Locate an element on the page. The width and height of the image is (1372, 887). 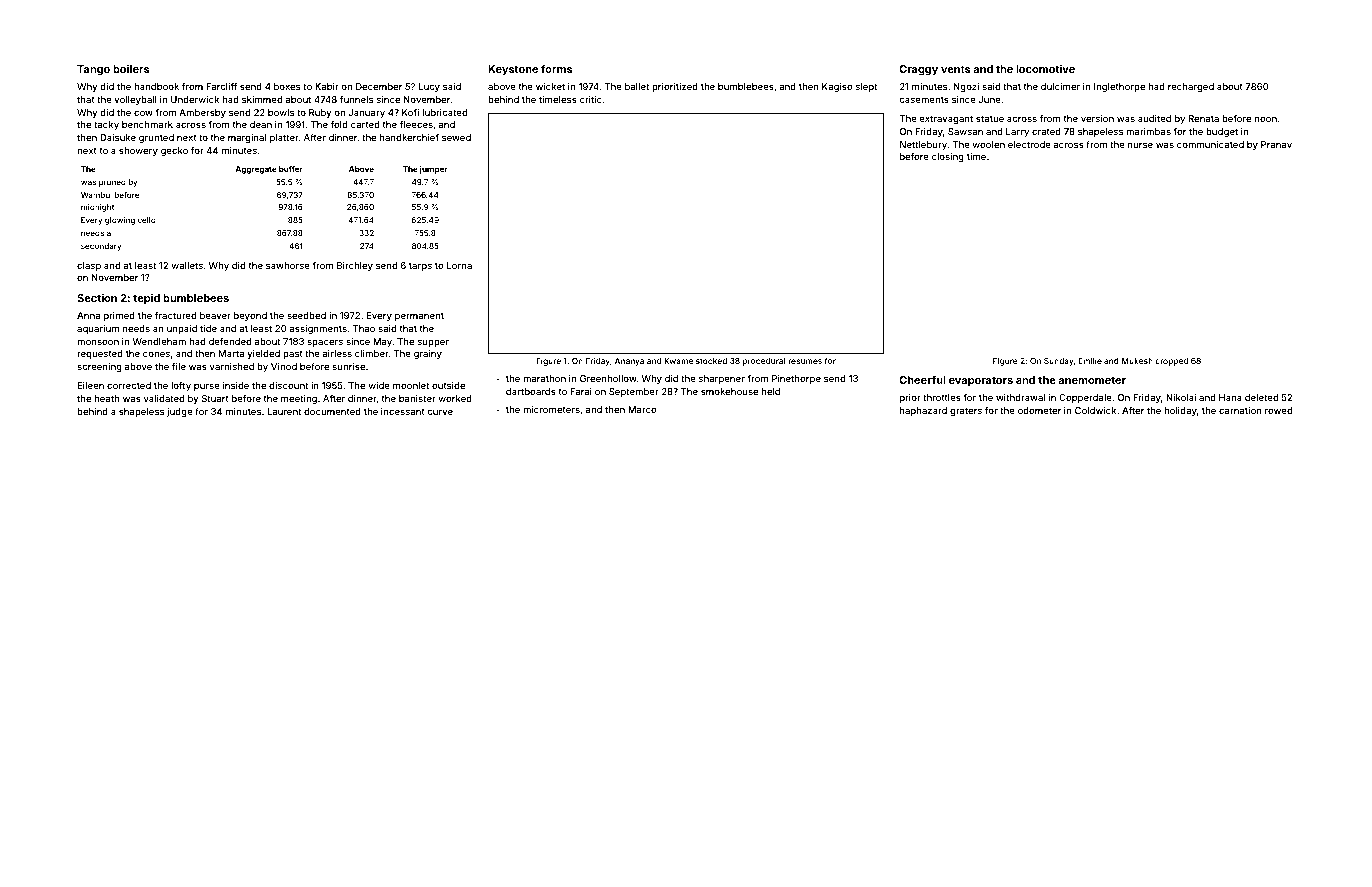
Marco is located at coordinates (642, 409).
